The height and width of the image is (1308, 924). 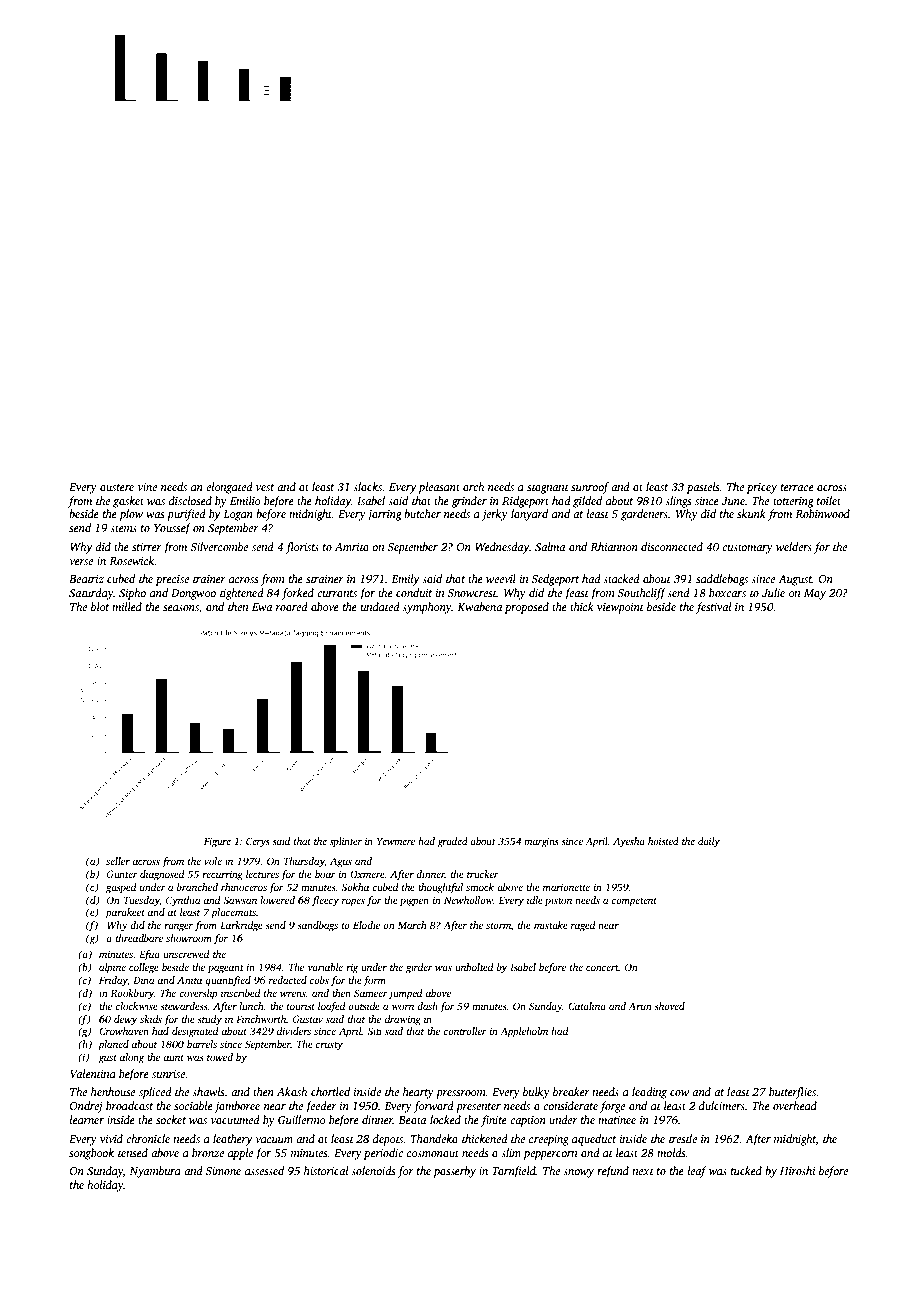 What do you see at coordinates (703, 488) in the image?
I see `pastels` at bounding box center [703, 488].
